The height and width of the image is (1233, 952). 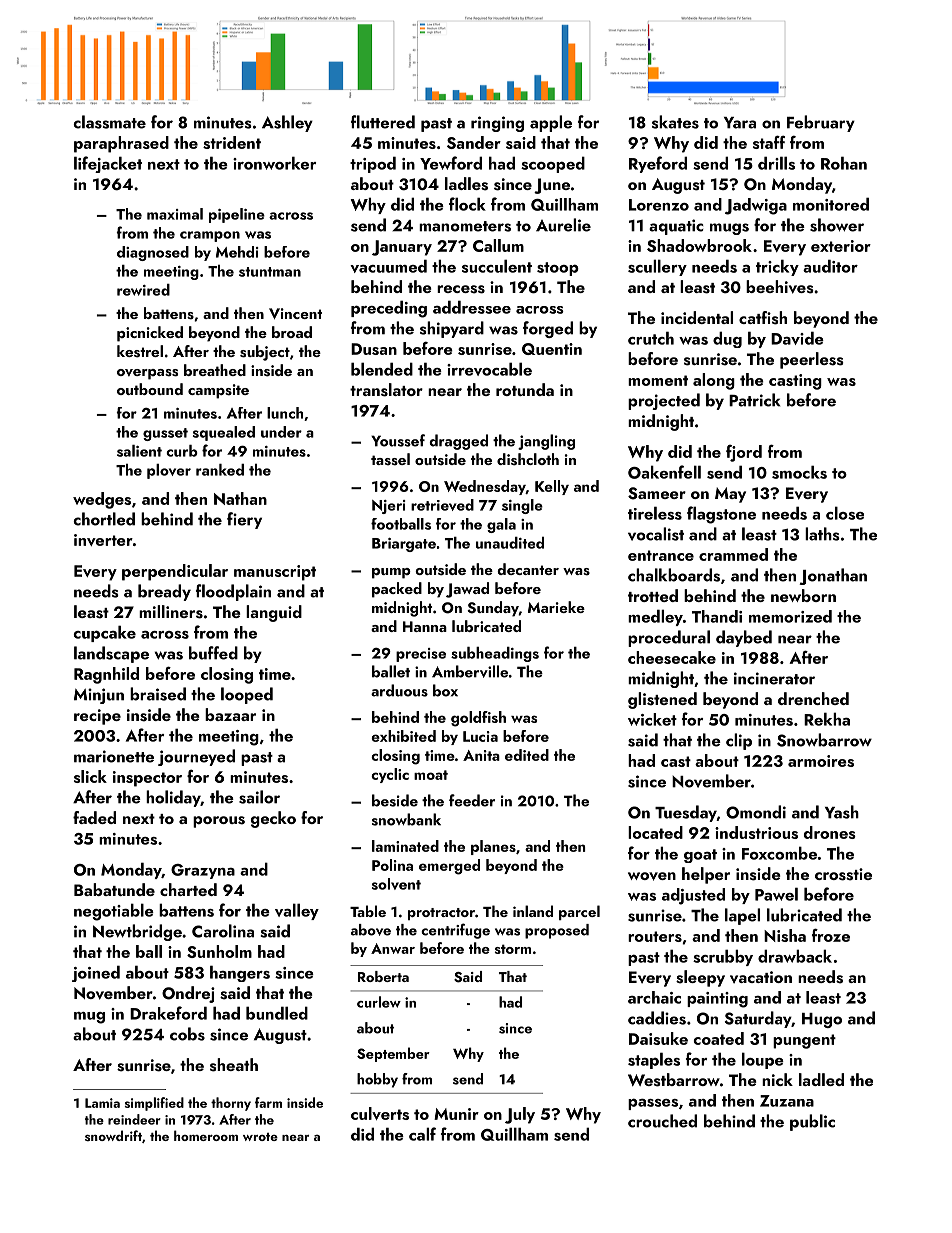 What do you see at coordinates (94, 817) in the image?
I see `faded` at bounding box center [94, 817].
